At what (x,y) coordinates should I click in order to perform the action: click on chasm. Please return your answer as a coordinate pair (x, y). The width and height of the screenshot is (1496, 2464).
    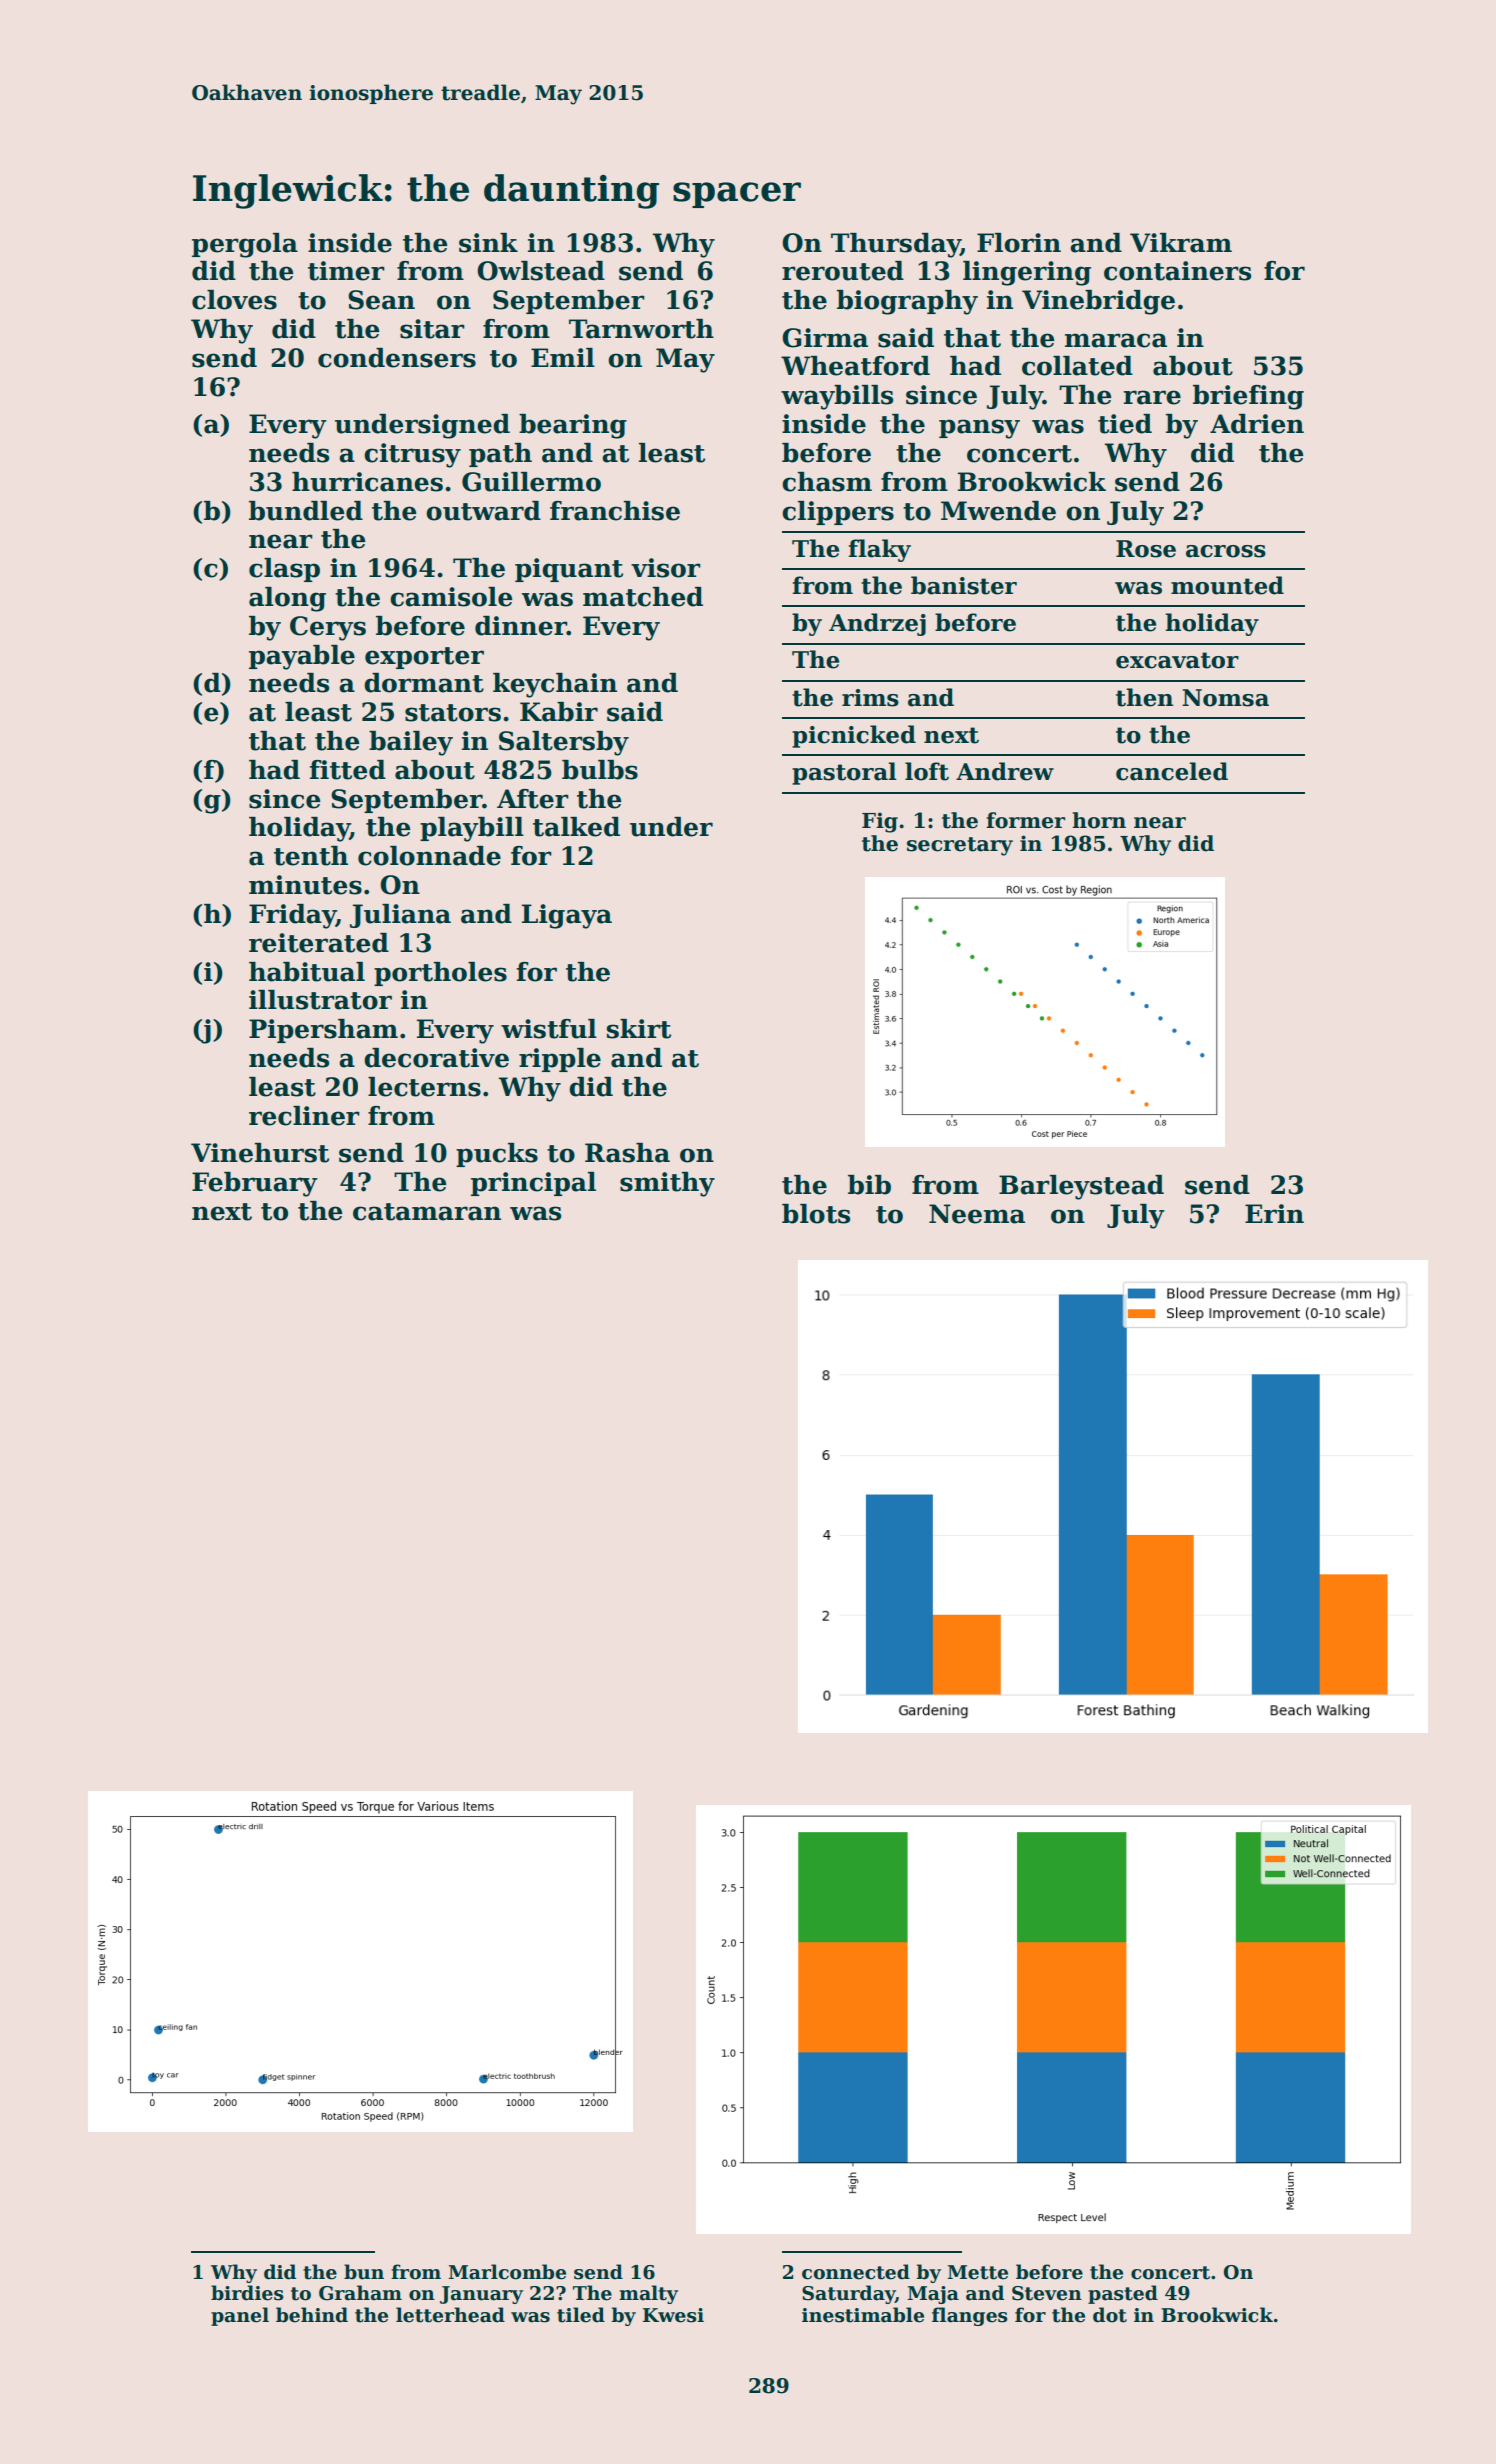
    Looking at the image, I should click on (827, 482).
